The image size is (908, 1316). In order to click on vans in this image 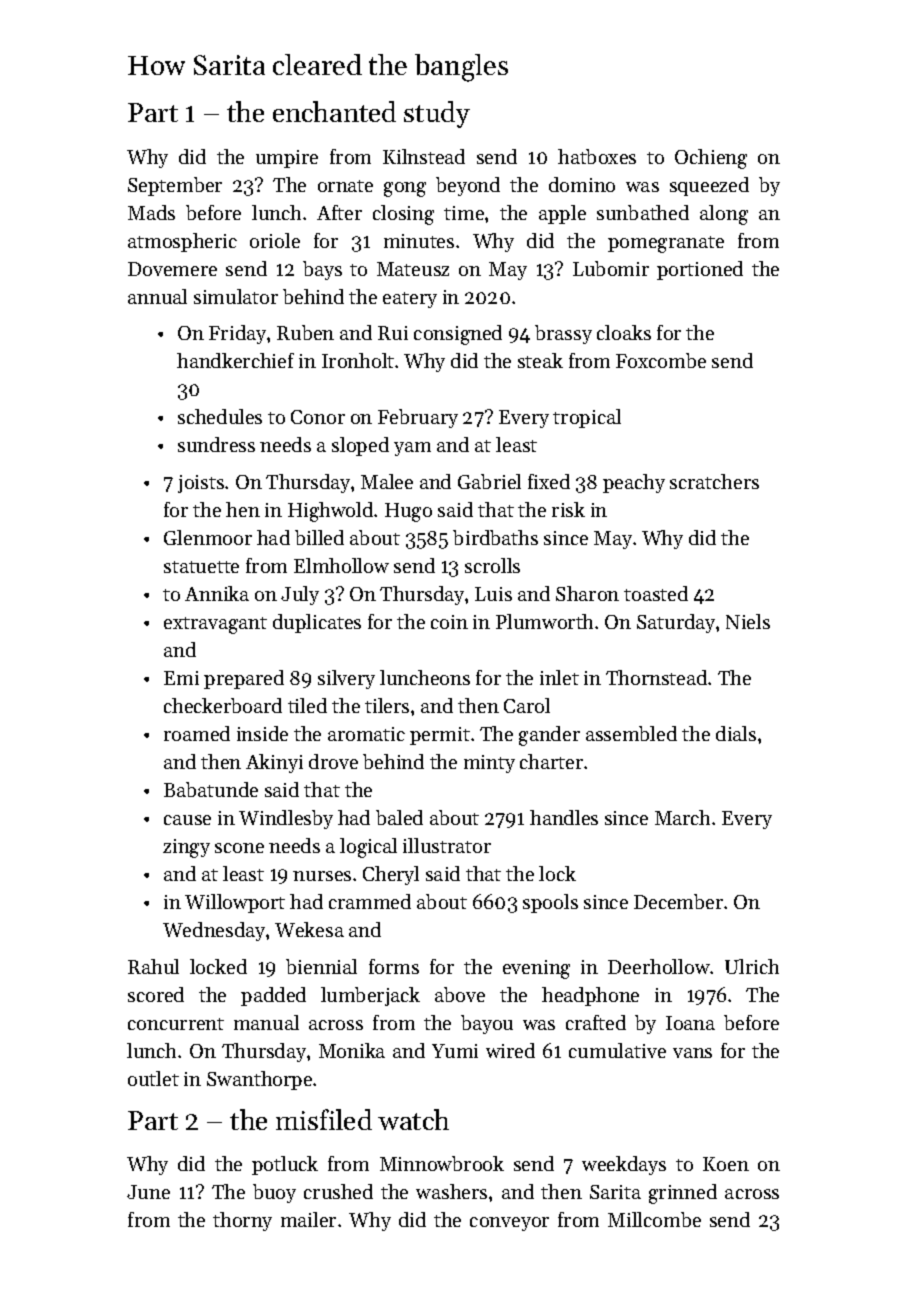, I will do `click(692, 1053)`.
